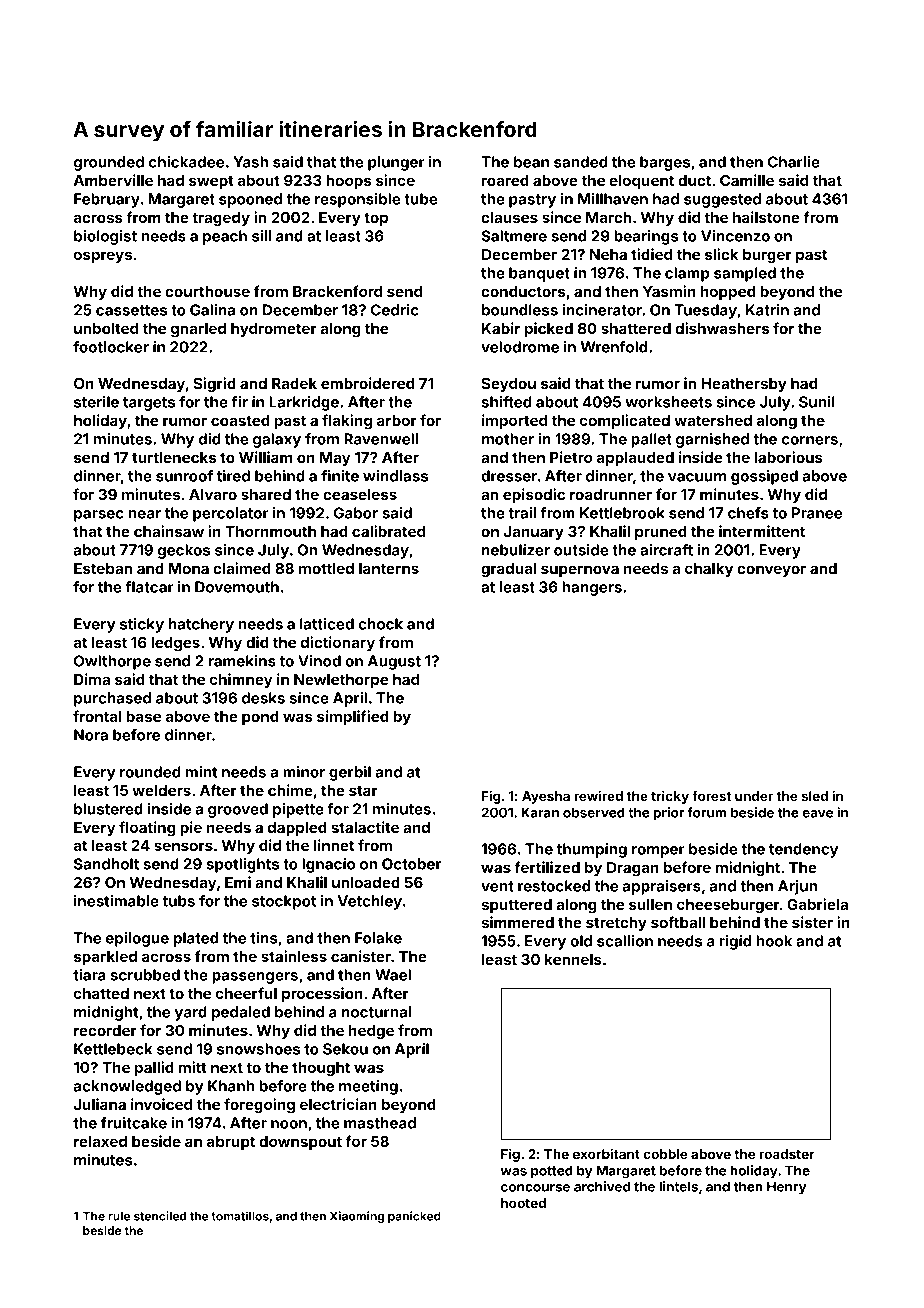 The height and width of the screenshot is (1308, 924). I want to click on rule, so click(119, 1216).
